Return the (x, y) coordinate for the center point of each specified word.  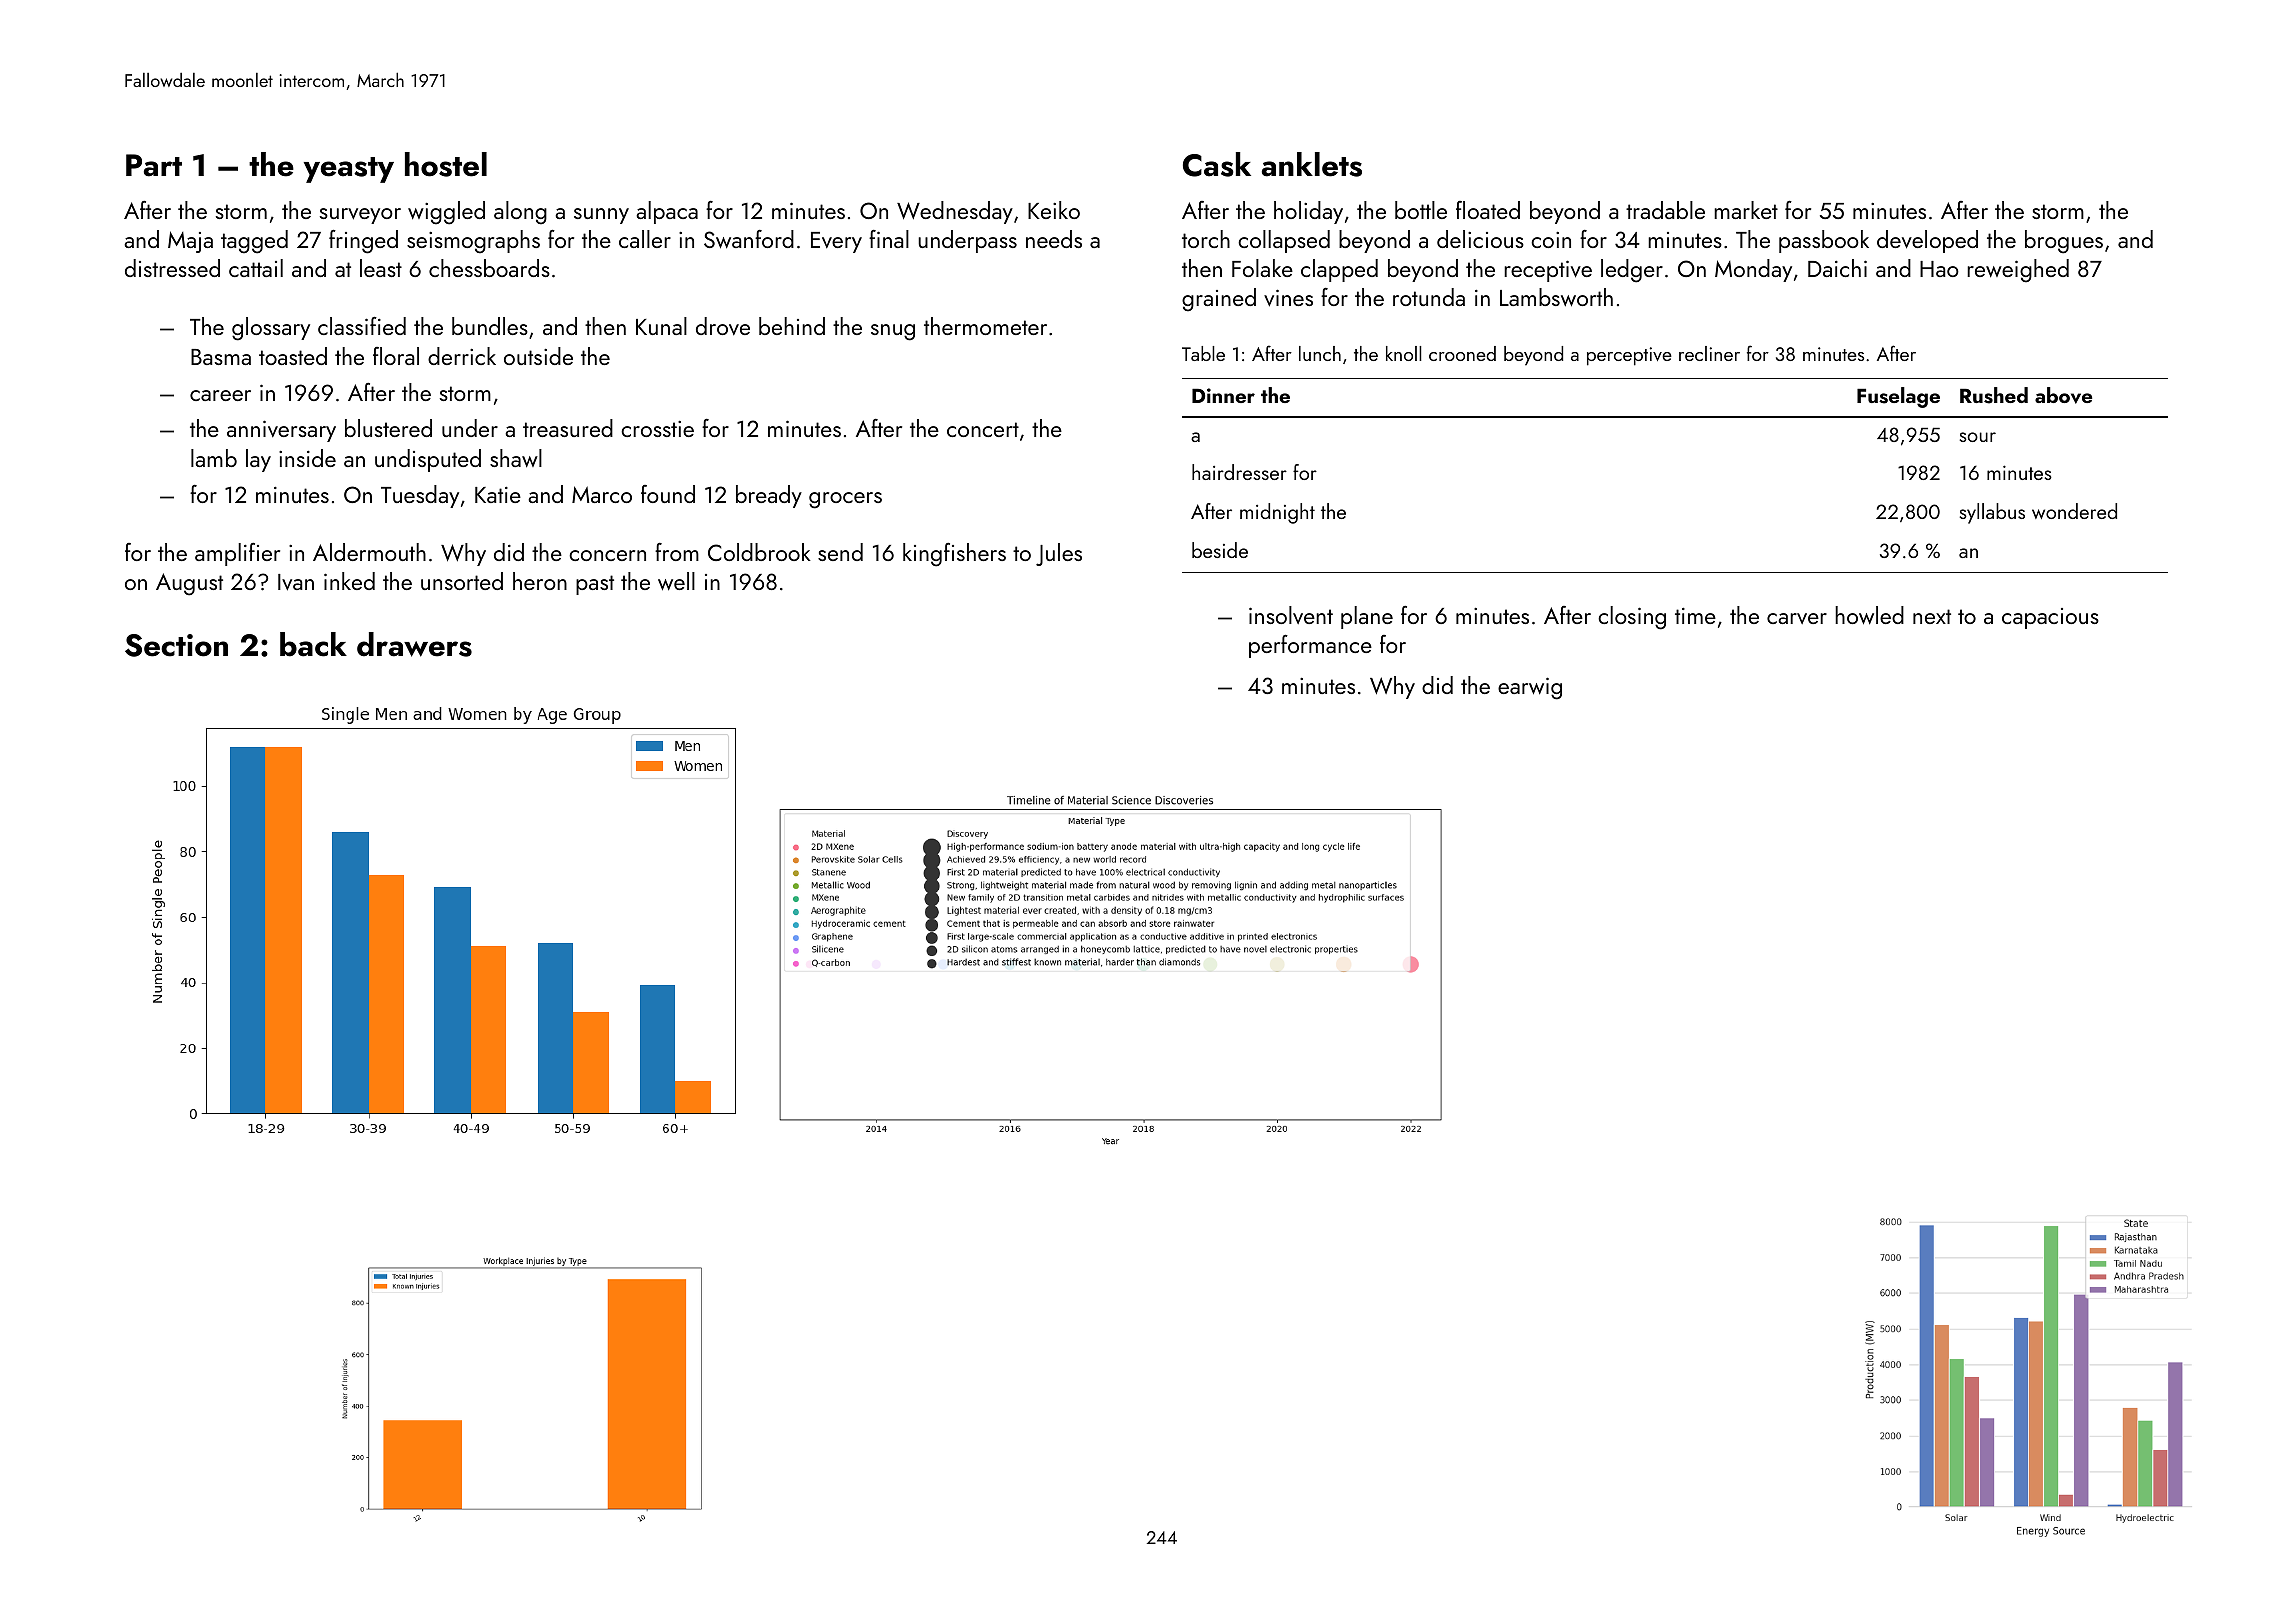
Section (176, 645)
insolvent (1291, 615)
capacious (2050, 618)
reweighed (2018, 271)
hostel (446, 164)
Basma (221, 357)
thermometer (985, 326)
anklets (1312, 164)
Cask (1217, 164)
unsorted (462, 581)
